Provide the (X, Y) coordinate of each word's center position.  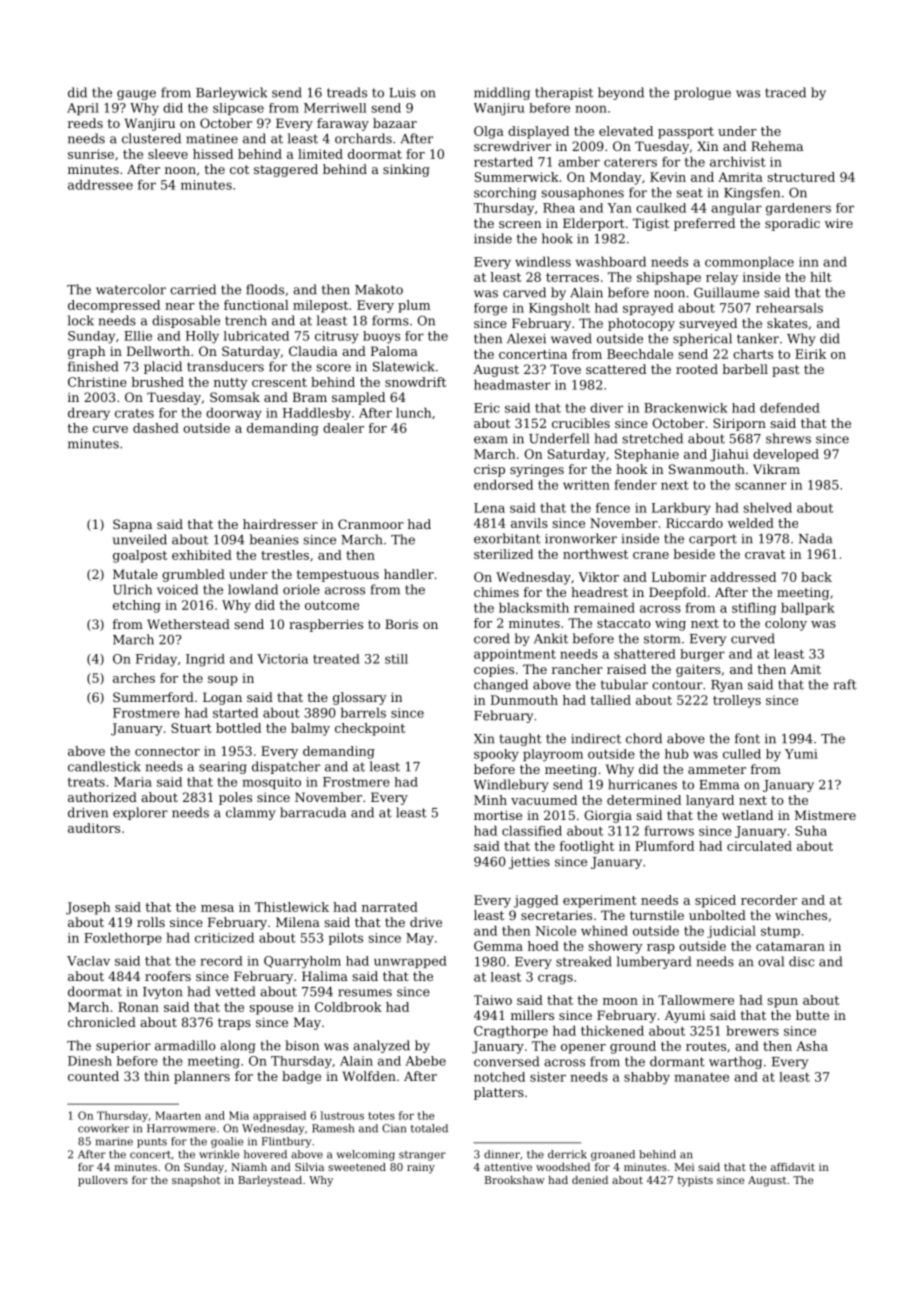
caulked (661, 208)
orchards (363, 138)
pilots (346, 939)
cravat (765, 554)
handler (409, 574)
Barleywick (231, 93)
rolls (151, 922)
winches (801, 915)
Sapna (132, 525)
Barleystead (270, 1181)
